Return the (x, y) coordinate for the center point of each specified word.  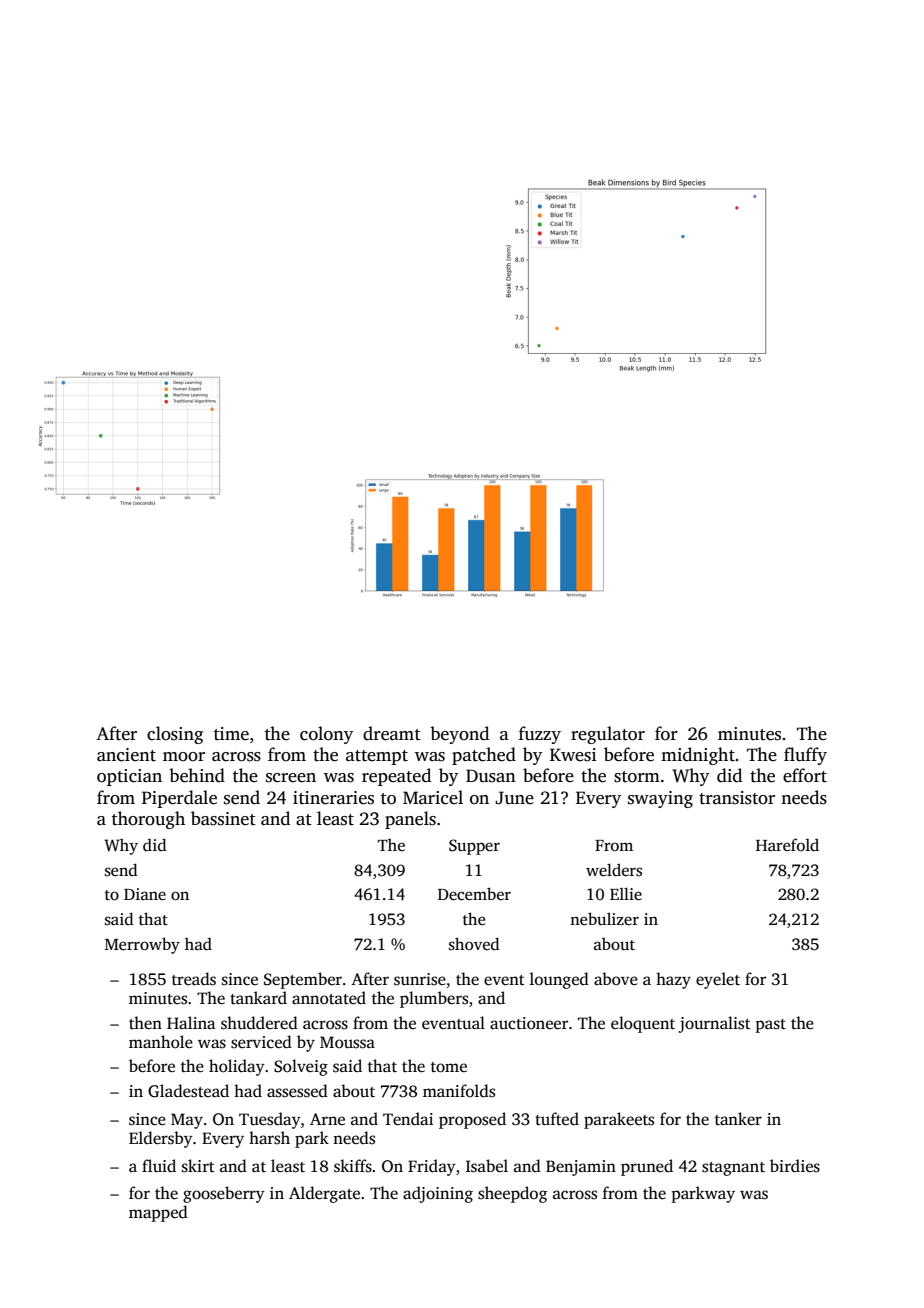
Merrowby (142, 945)
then (145, 1023)
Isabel (487, 1166)
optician (129, 777)
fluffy (805, 756)
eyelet (718, 980)
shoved (474, 944)
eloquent (643, 1024)
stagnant (733, 1169)
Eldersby (161, 1139)
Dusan (491, 776)
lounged (559, 980)
